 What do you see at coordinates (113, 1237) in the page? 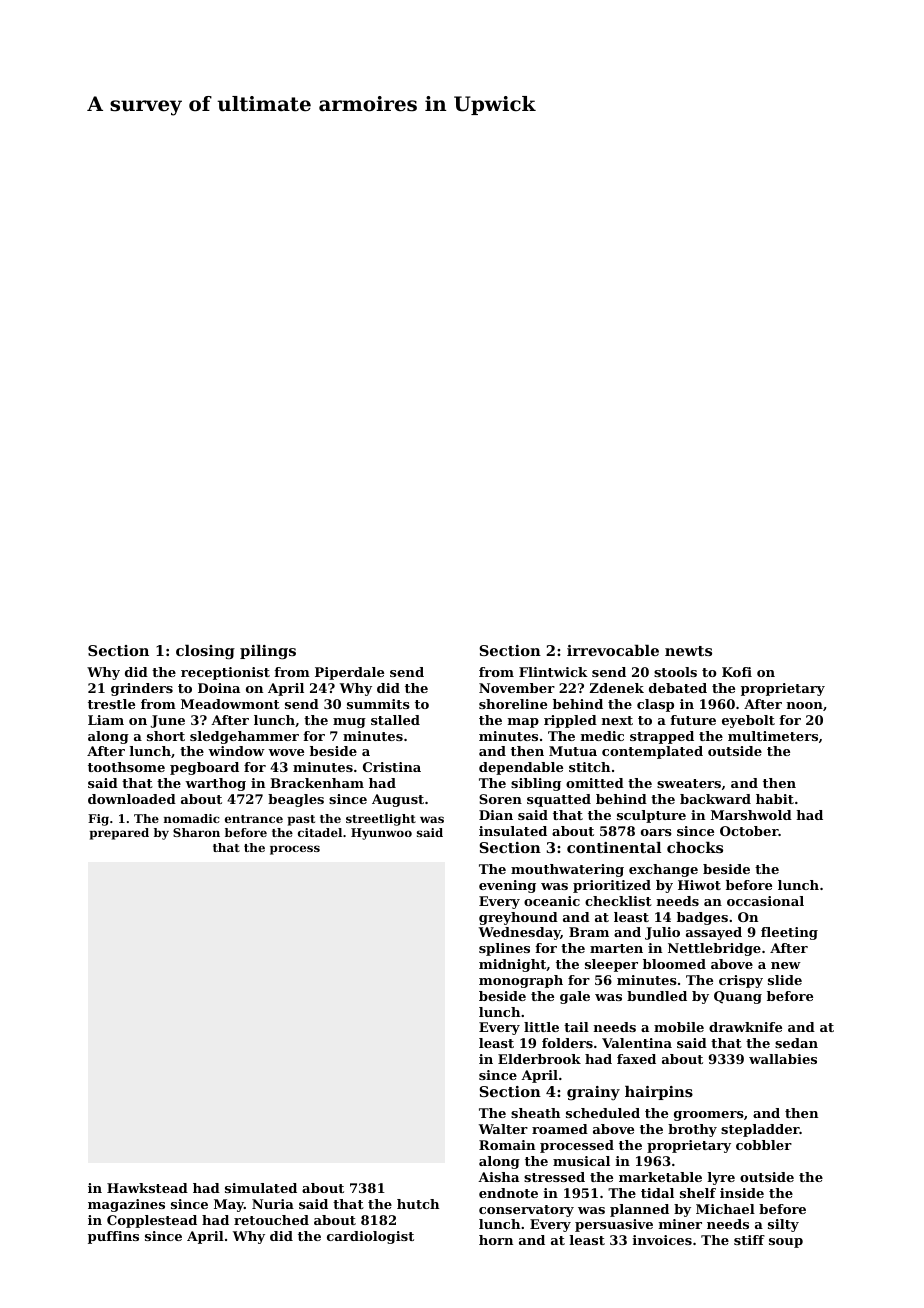
I see `puffins` at bounding box center [113, 1237].
